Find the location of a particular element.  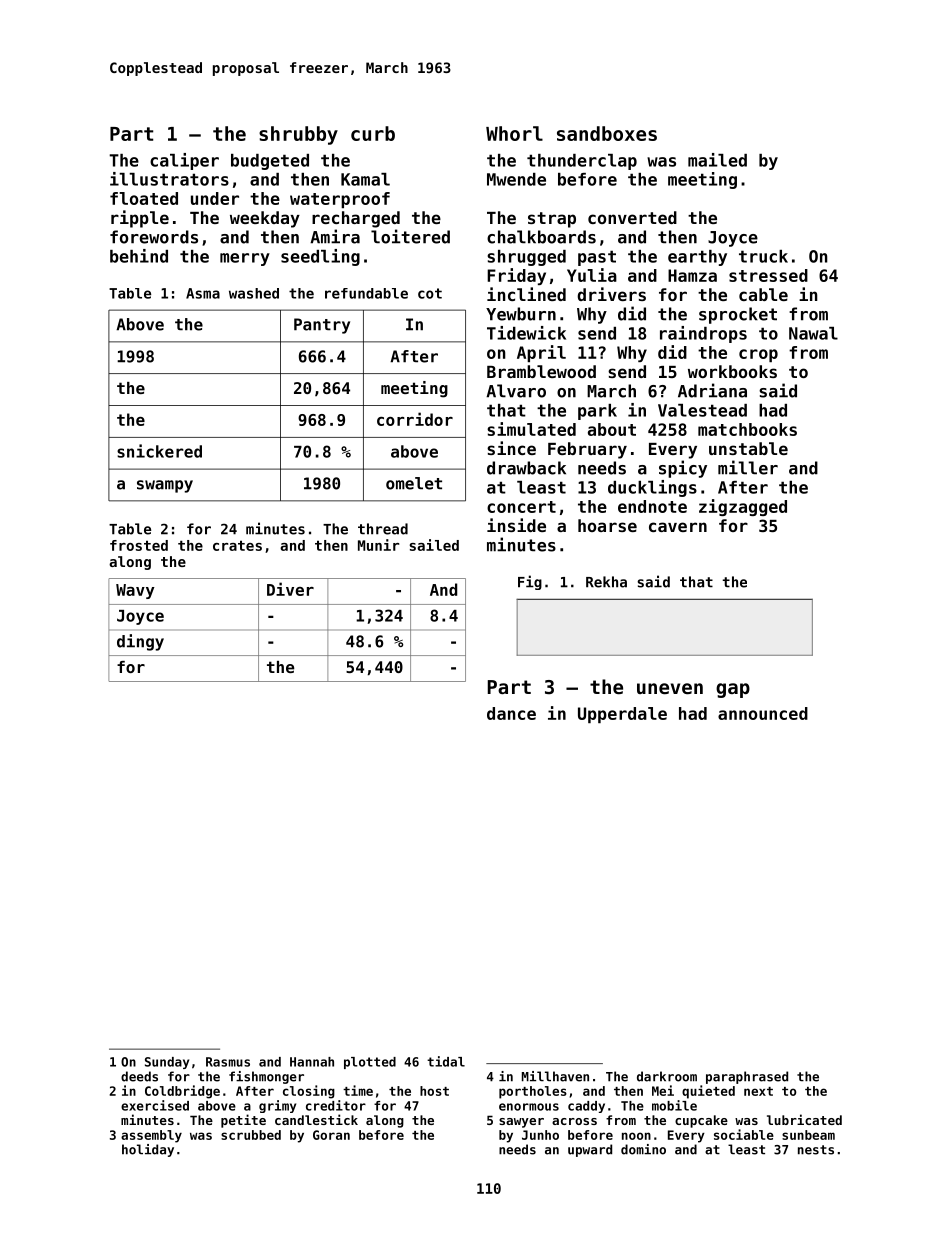

Upperdale is located at coordinates (622, 715).
